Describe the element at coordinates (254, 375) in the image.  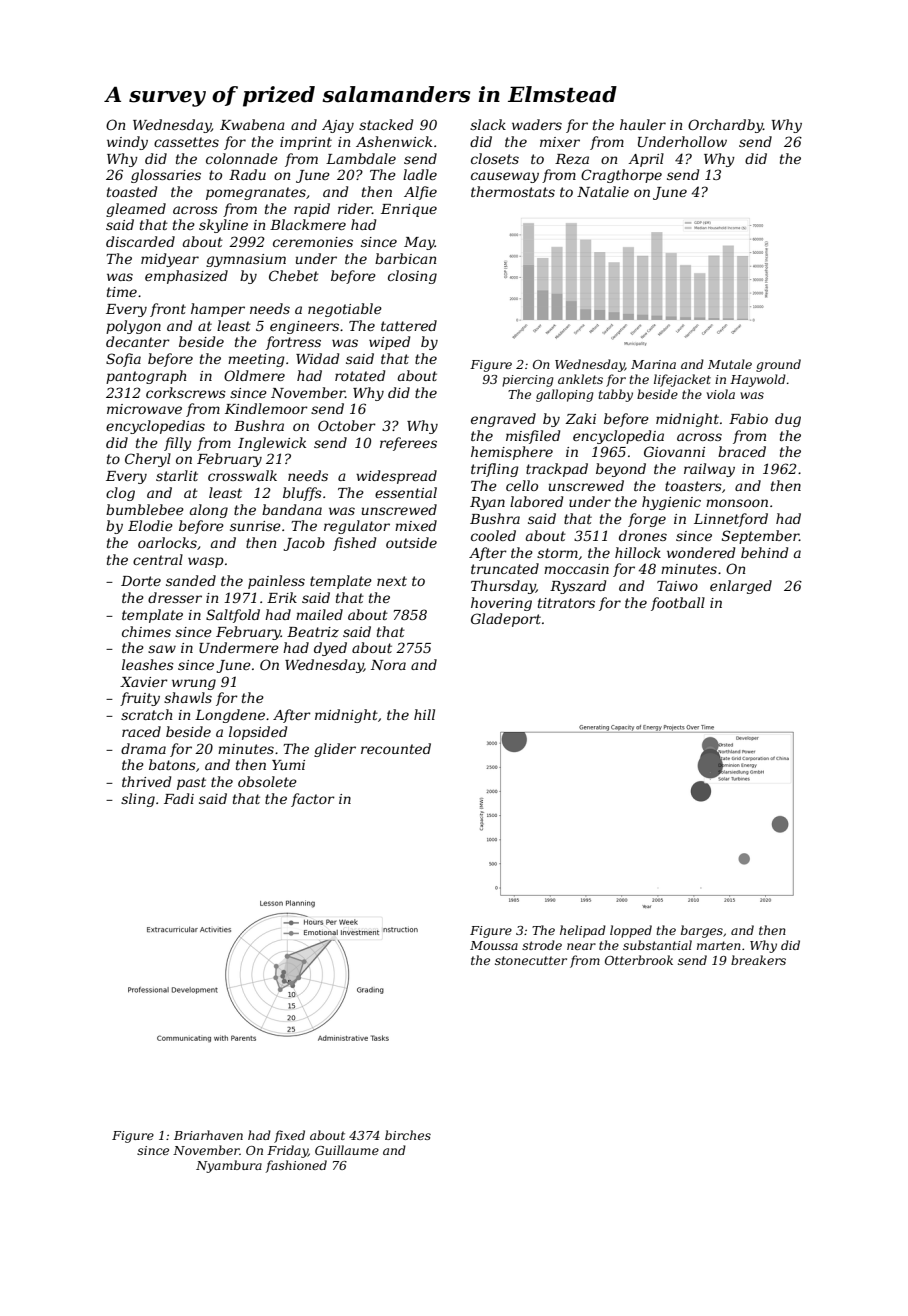
I see `Oldmere` at that location.
